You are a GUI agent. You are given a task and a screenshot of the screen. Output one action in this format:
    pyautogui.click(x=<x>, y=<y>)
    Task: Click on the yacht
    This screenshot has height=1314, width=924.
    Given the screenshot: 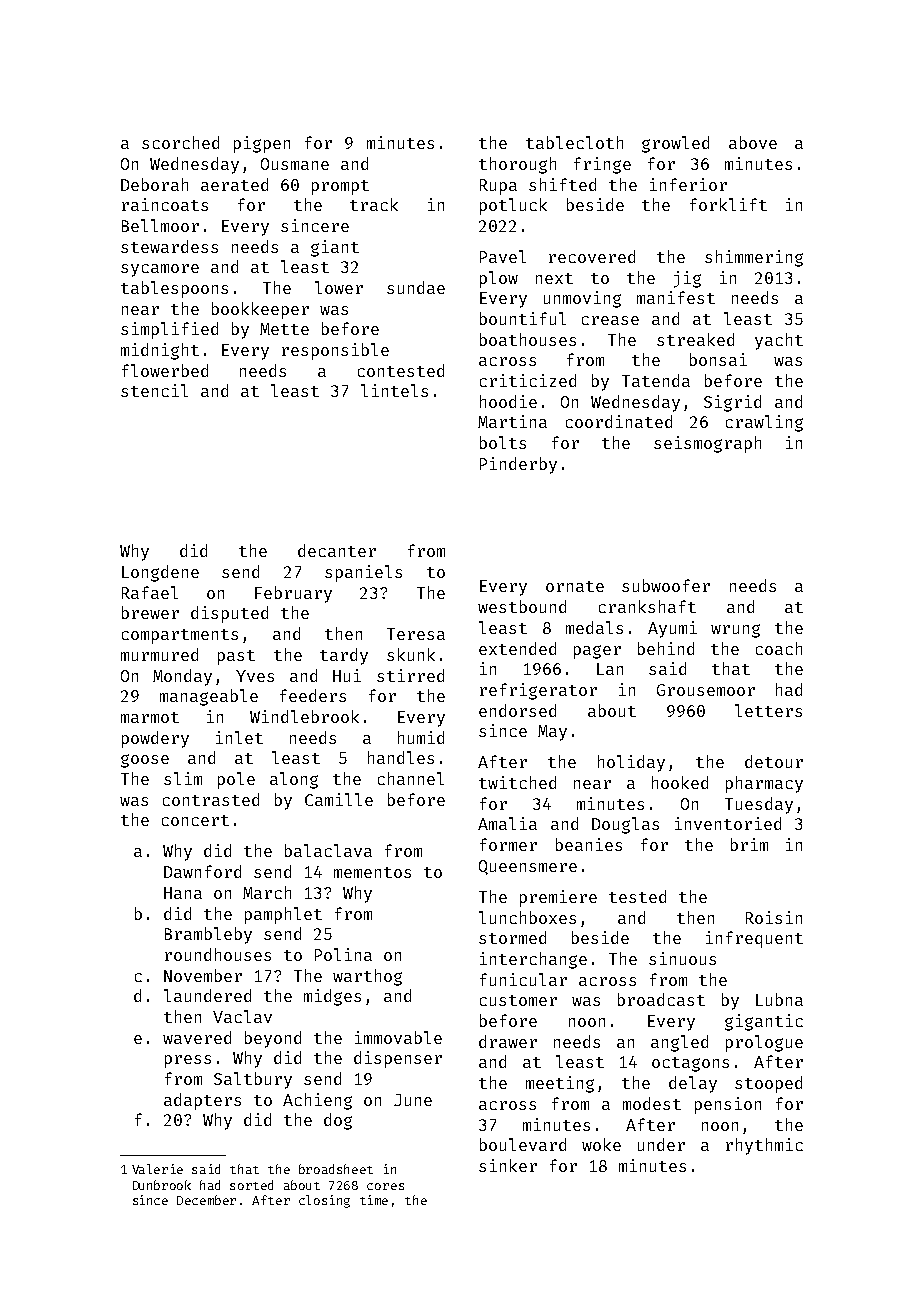 What is the action you would take?
    pyautogui.click(x=779, y=341)
